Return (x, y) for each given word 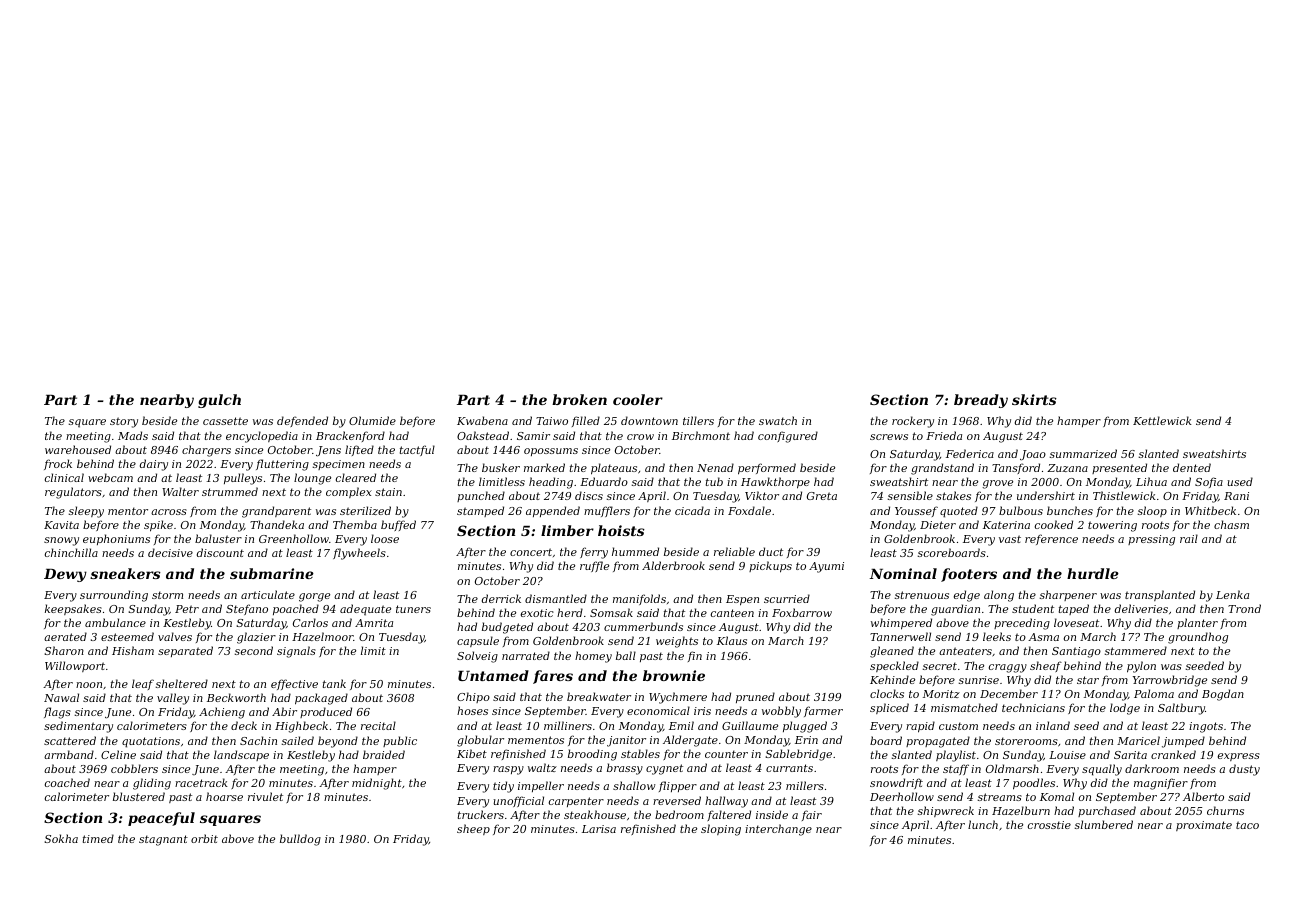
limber (567, 530)
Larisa (599, 829)
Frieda (944, 435)
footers (969, 575)
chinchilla (71, 552)
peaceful (161, 819)
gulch (219, 401)
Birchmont (701, 435)
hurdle (1093, 573)
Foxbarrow (802, 612)
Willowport (75, 666)
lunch (983, 824)
